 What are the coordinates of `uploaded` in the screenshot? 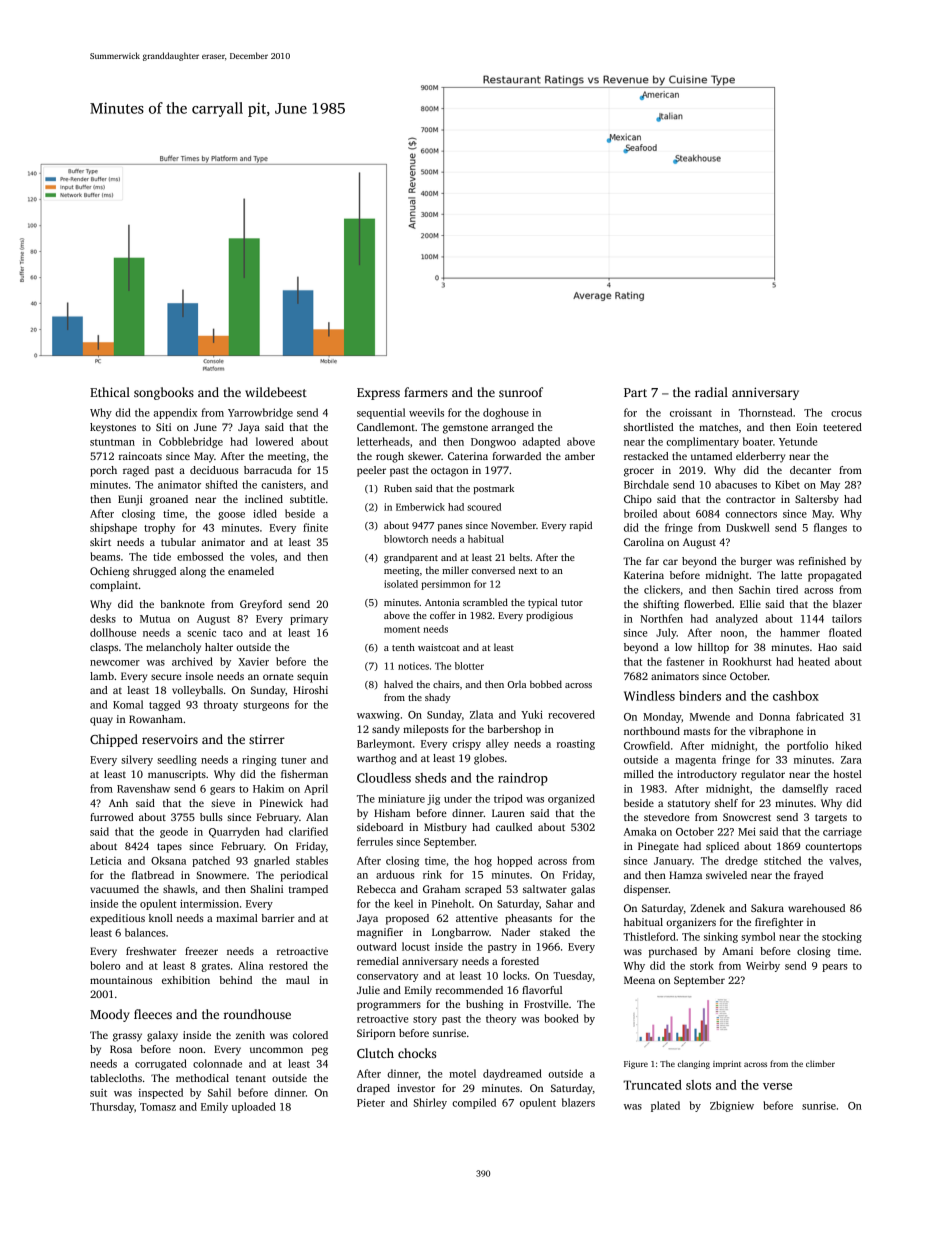 It's located at (254, 1107).
